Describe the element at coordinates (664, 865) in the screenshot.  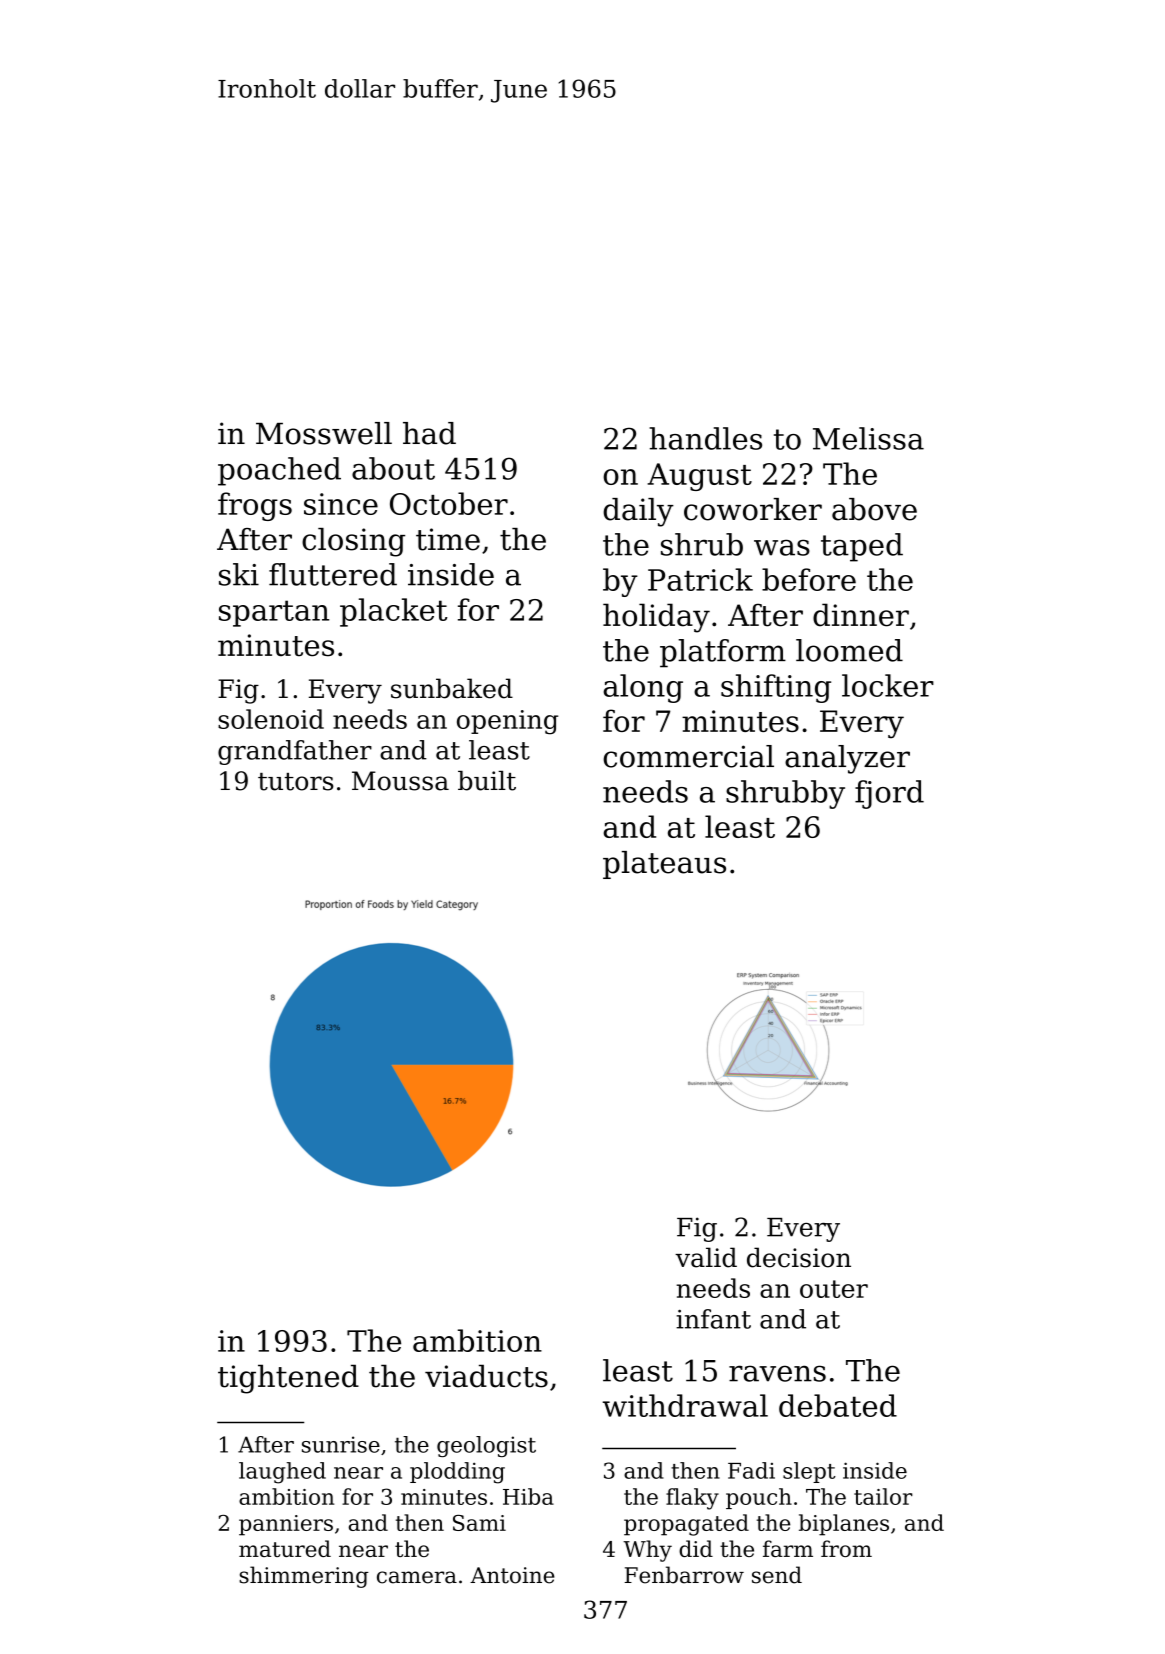
I see `plateaus` at that location.
